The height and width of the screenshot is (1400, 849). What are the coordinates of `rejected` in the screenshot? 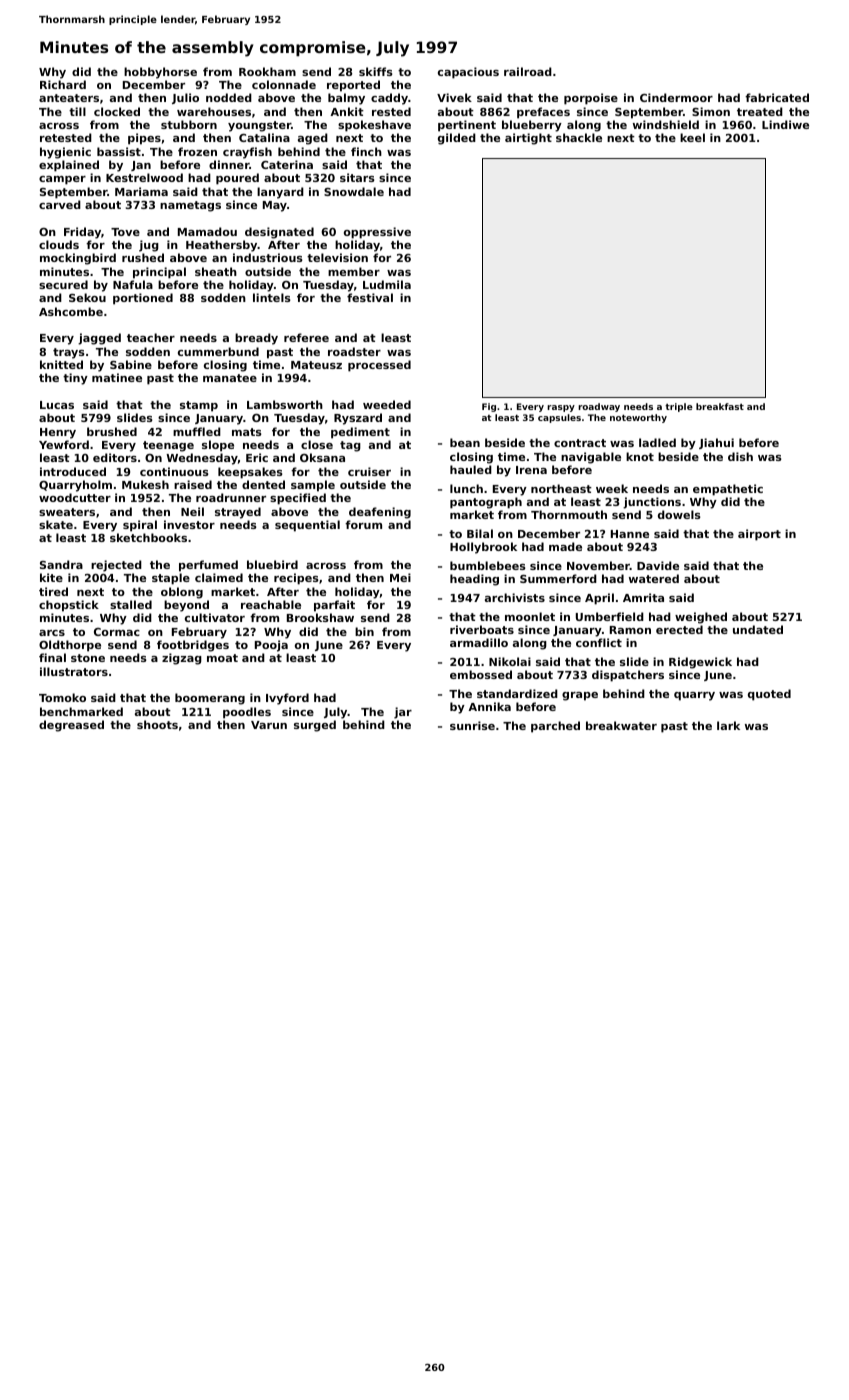 It's located at (116, 566).
